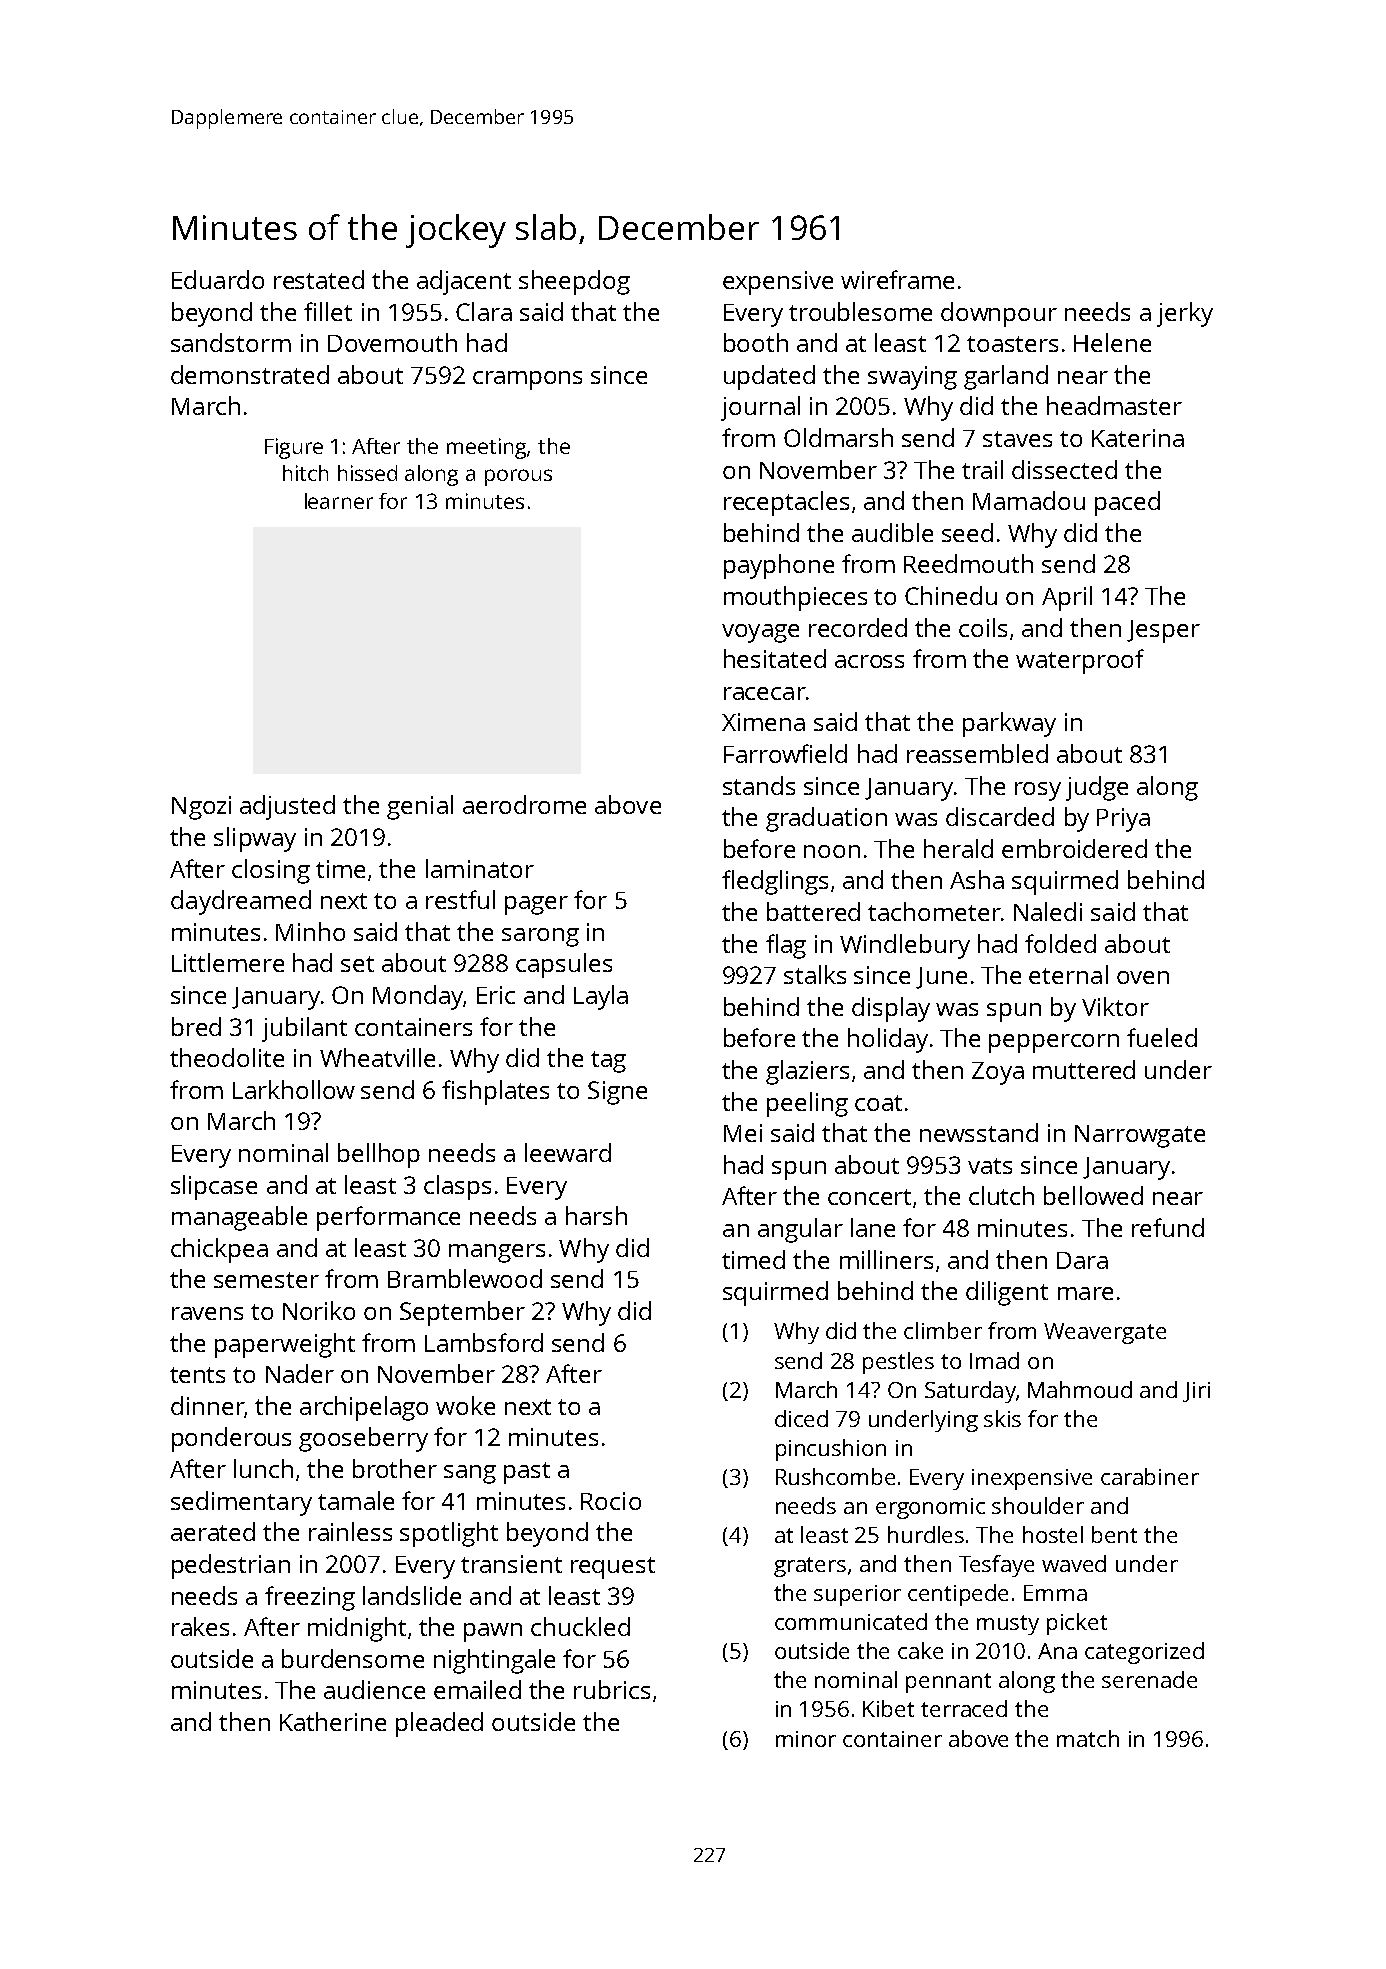 The image size is (1386, 1969). I want to click on sedimentary, so click(241, 1503).
